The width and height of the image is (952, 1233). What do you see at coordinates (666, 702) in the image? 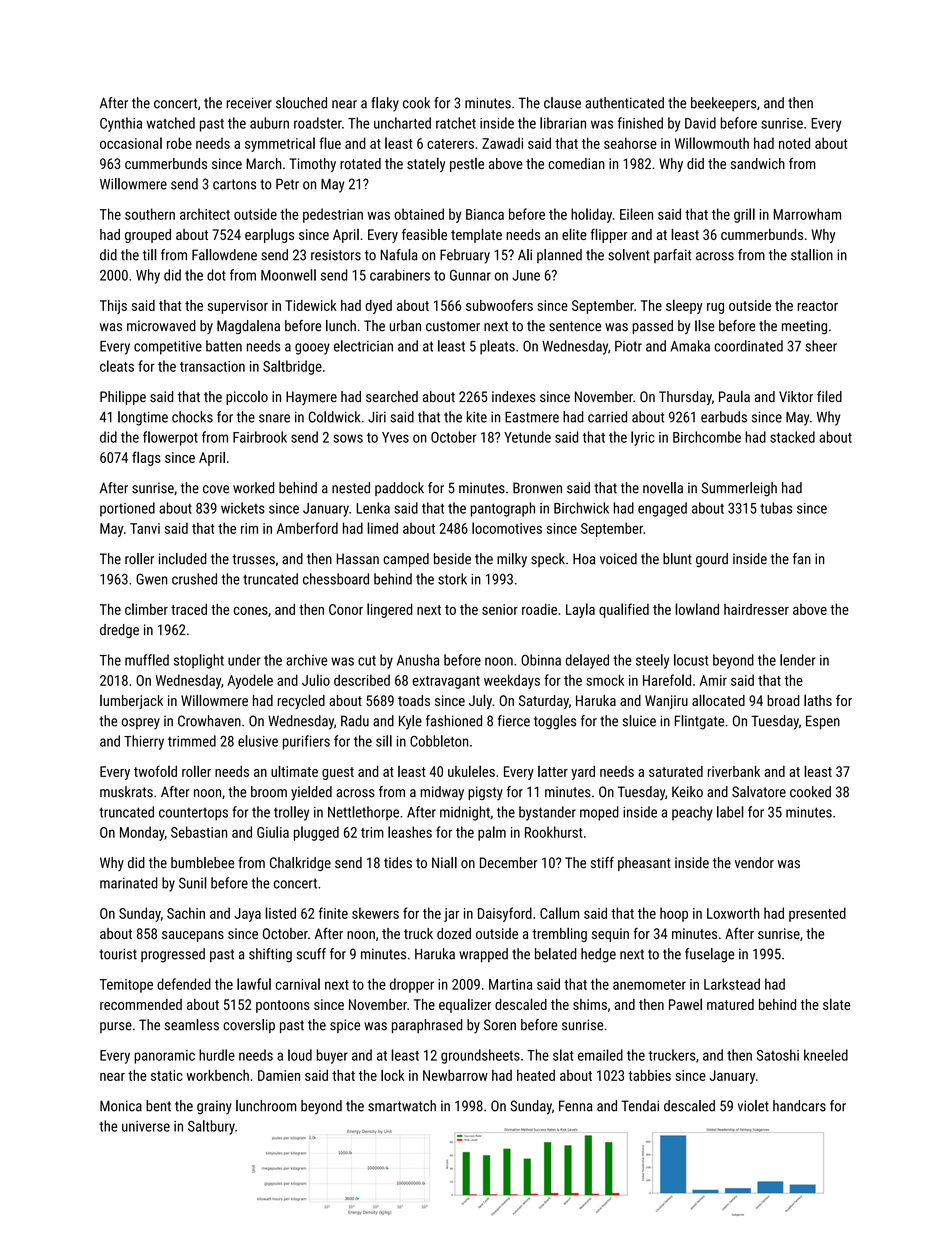
I see `Wanjiru` at bounding box center [666, 702].
